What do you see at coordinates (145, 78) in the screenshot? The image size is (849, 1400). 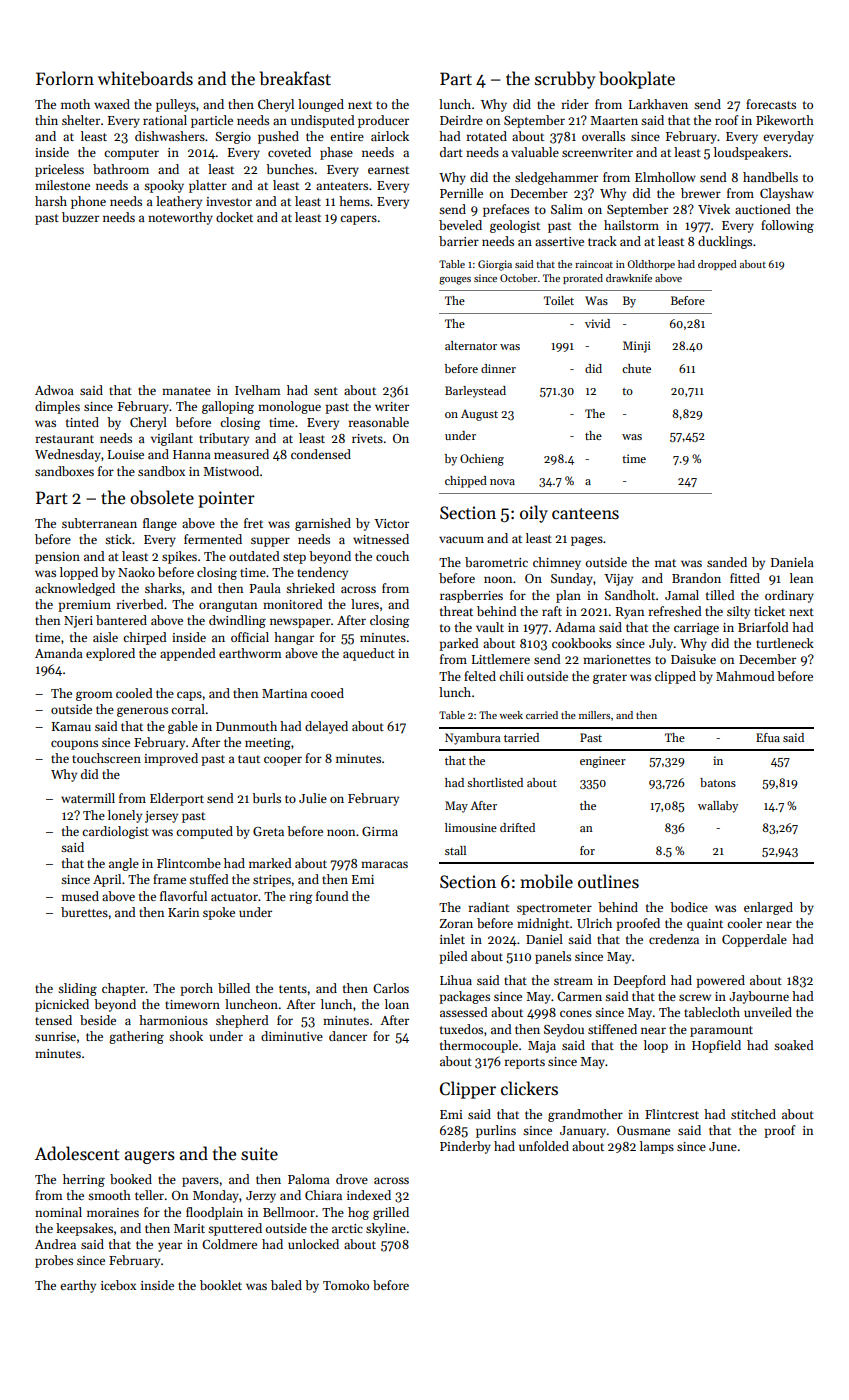 I see `whiteboards` at bounding box center [145, 78].
